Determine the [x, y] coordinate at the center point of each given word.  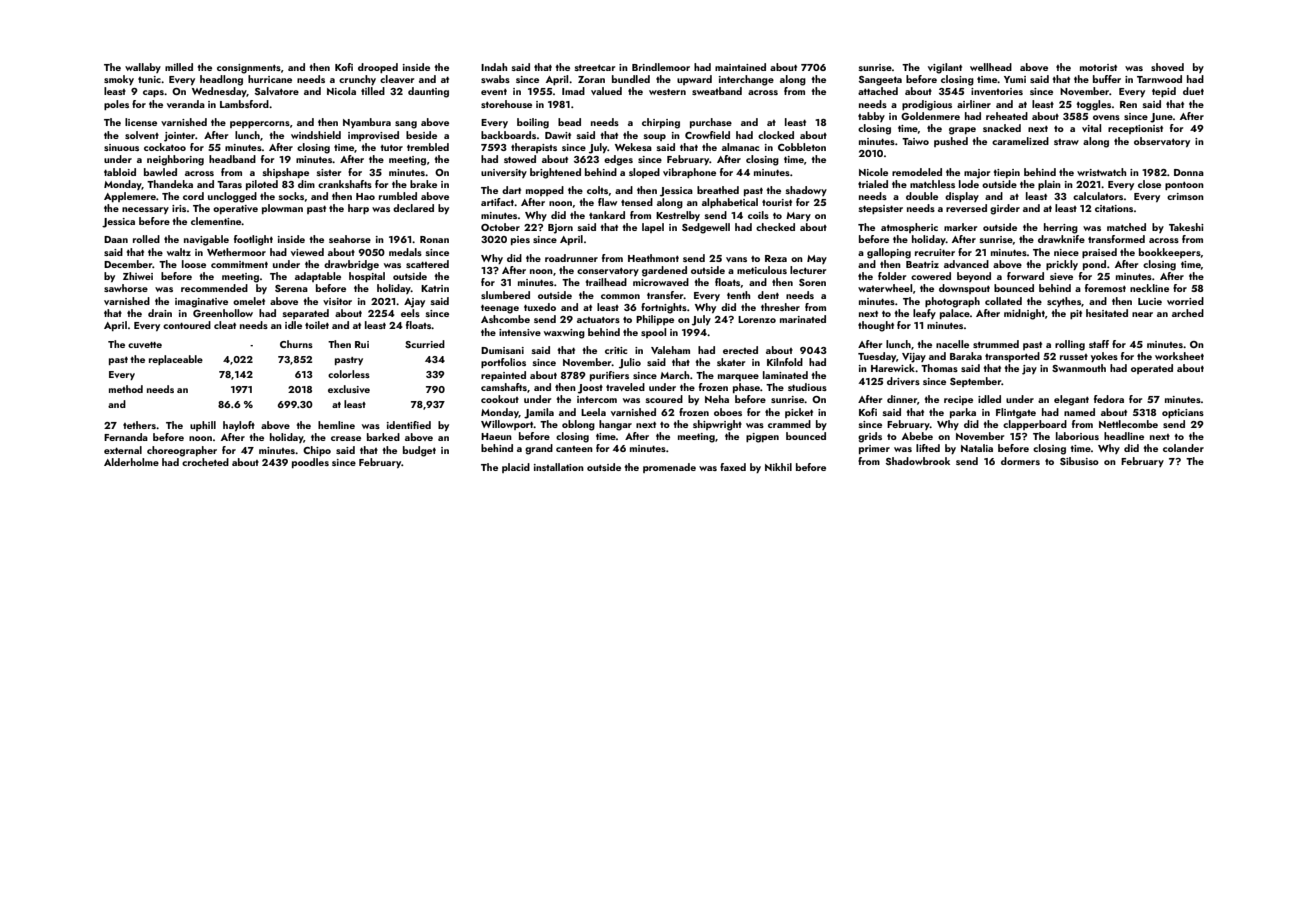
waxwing [564, 334]
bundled [631, 79]
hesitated [1107, 313]
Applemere [130, 197]
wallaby [143, 68]
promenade [669, 468]
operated [1152, 369]
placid [516, 468]
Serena [291, 288]
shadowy [806, 191]
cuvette [145, 345]
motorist [1098, 67]
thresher [780, 307]
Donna [1189, 172]
